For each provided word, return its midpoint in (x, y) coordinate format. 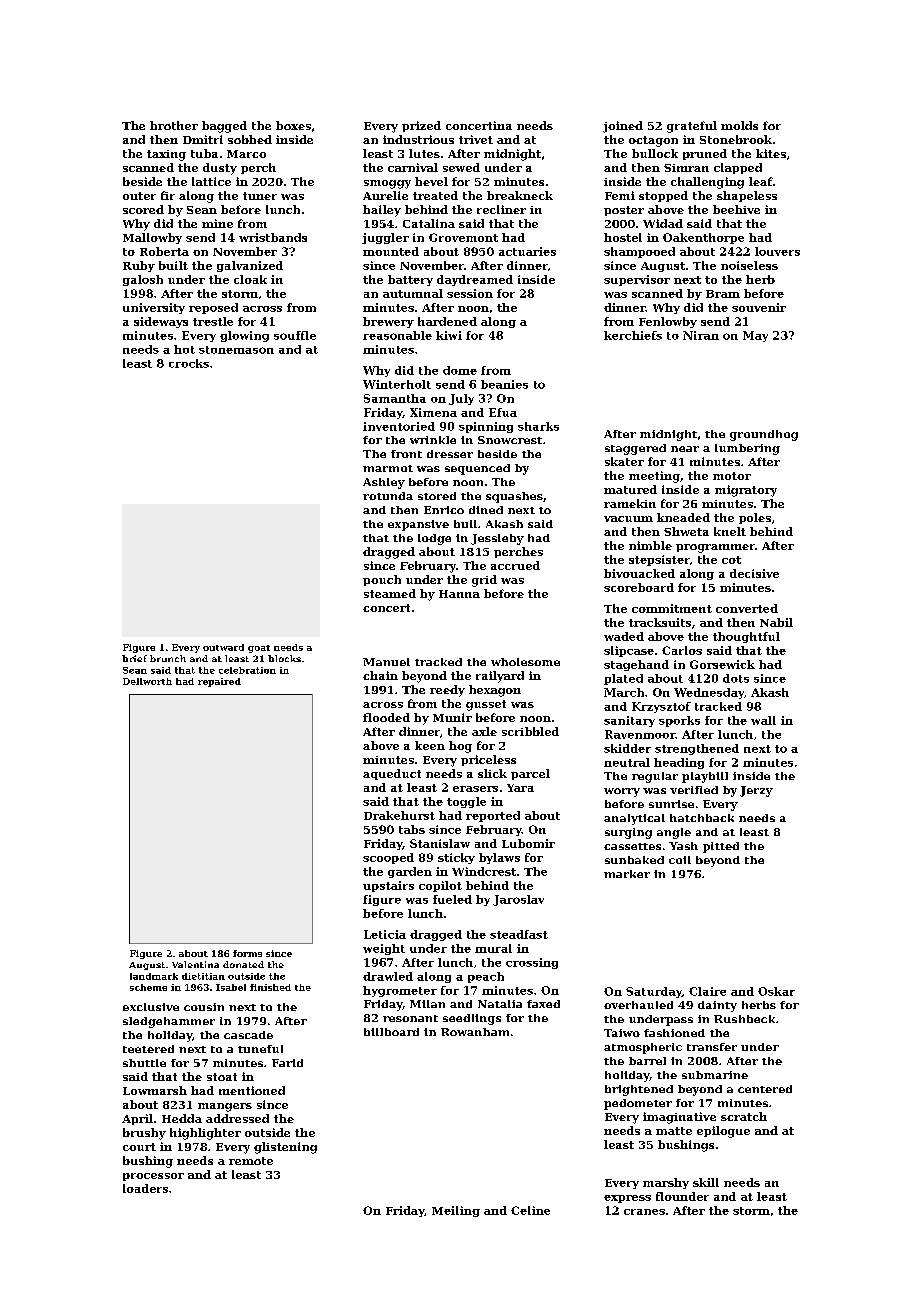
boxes (293, 125)
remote (251, 1161)
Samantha (395, 398)
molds (739, 125)
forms (247, 953)
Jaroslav (518, 900)
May (755, 336)
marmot (388, 468)
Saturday (654, 992)
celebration (247, 670)
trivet (476, 139)
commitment (672, 608)
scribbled (530, 731)
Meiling (456, 1211)
